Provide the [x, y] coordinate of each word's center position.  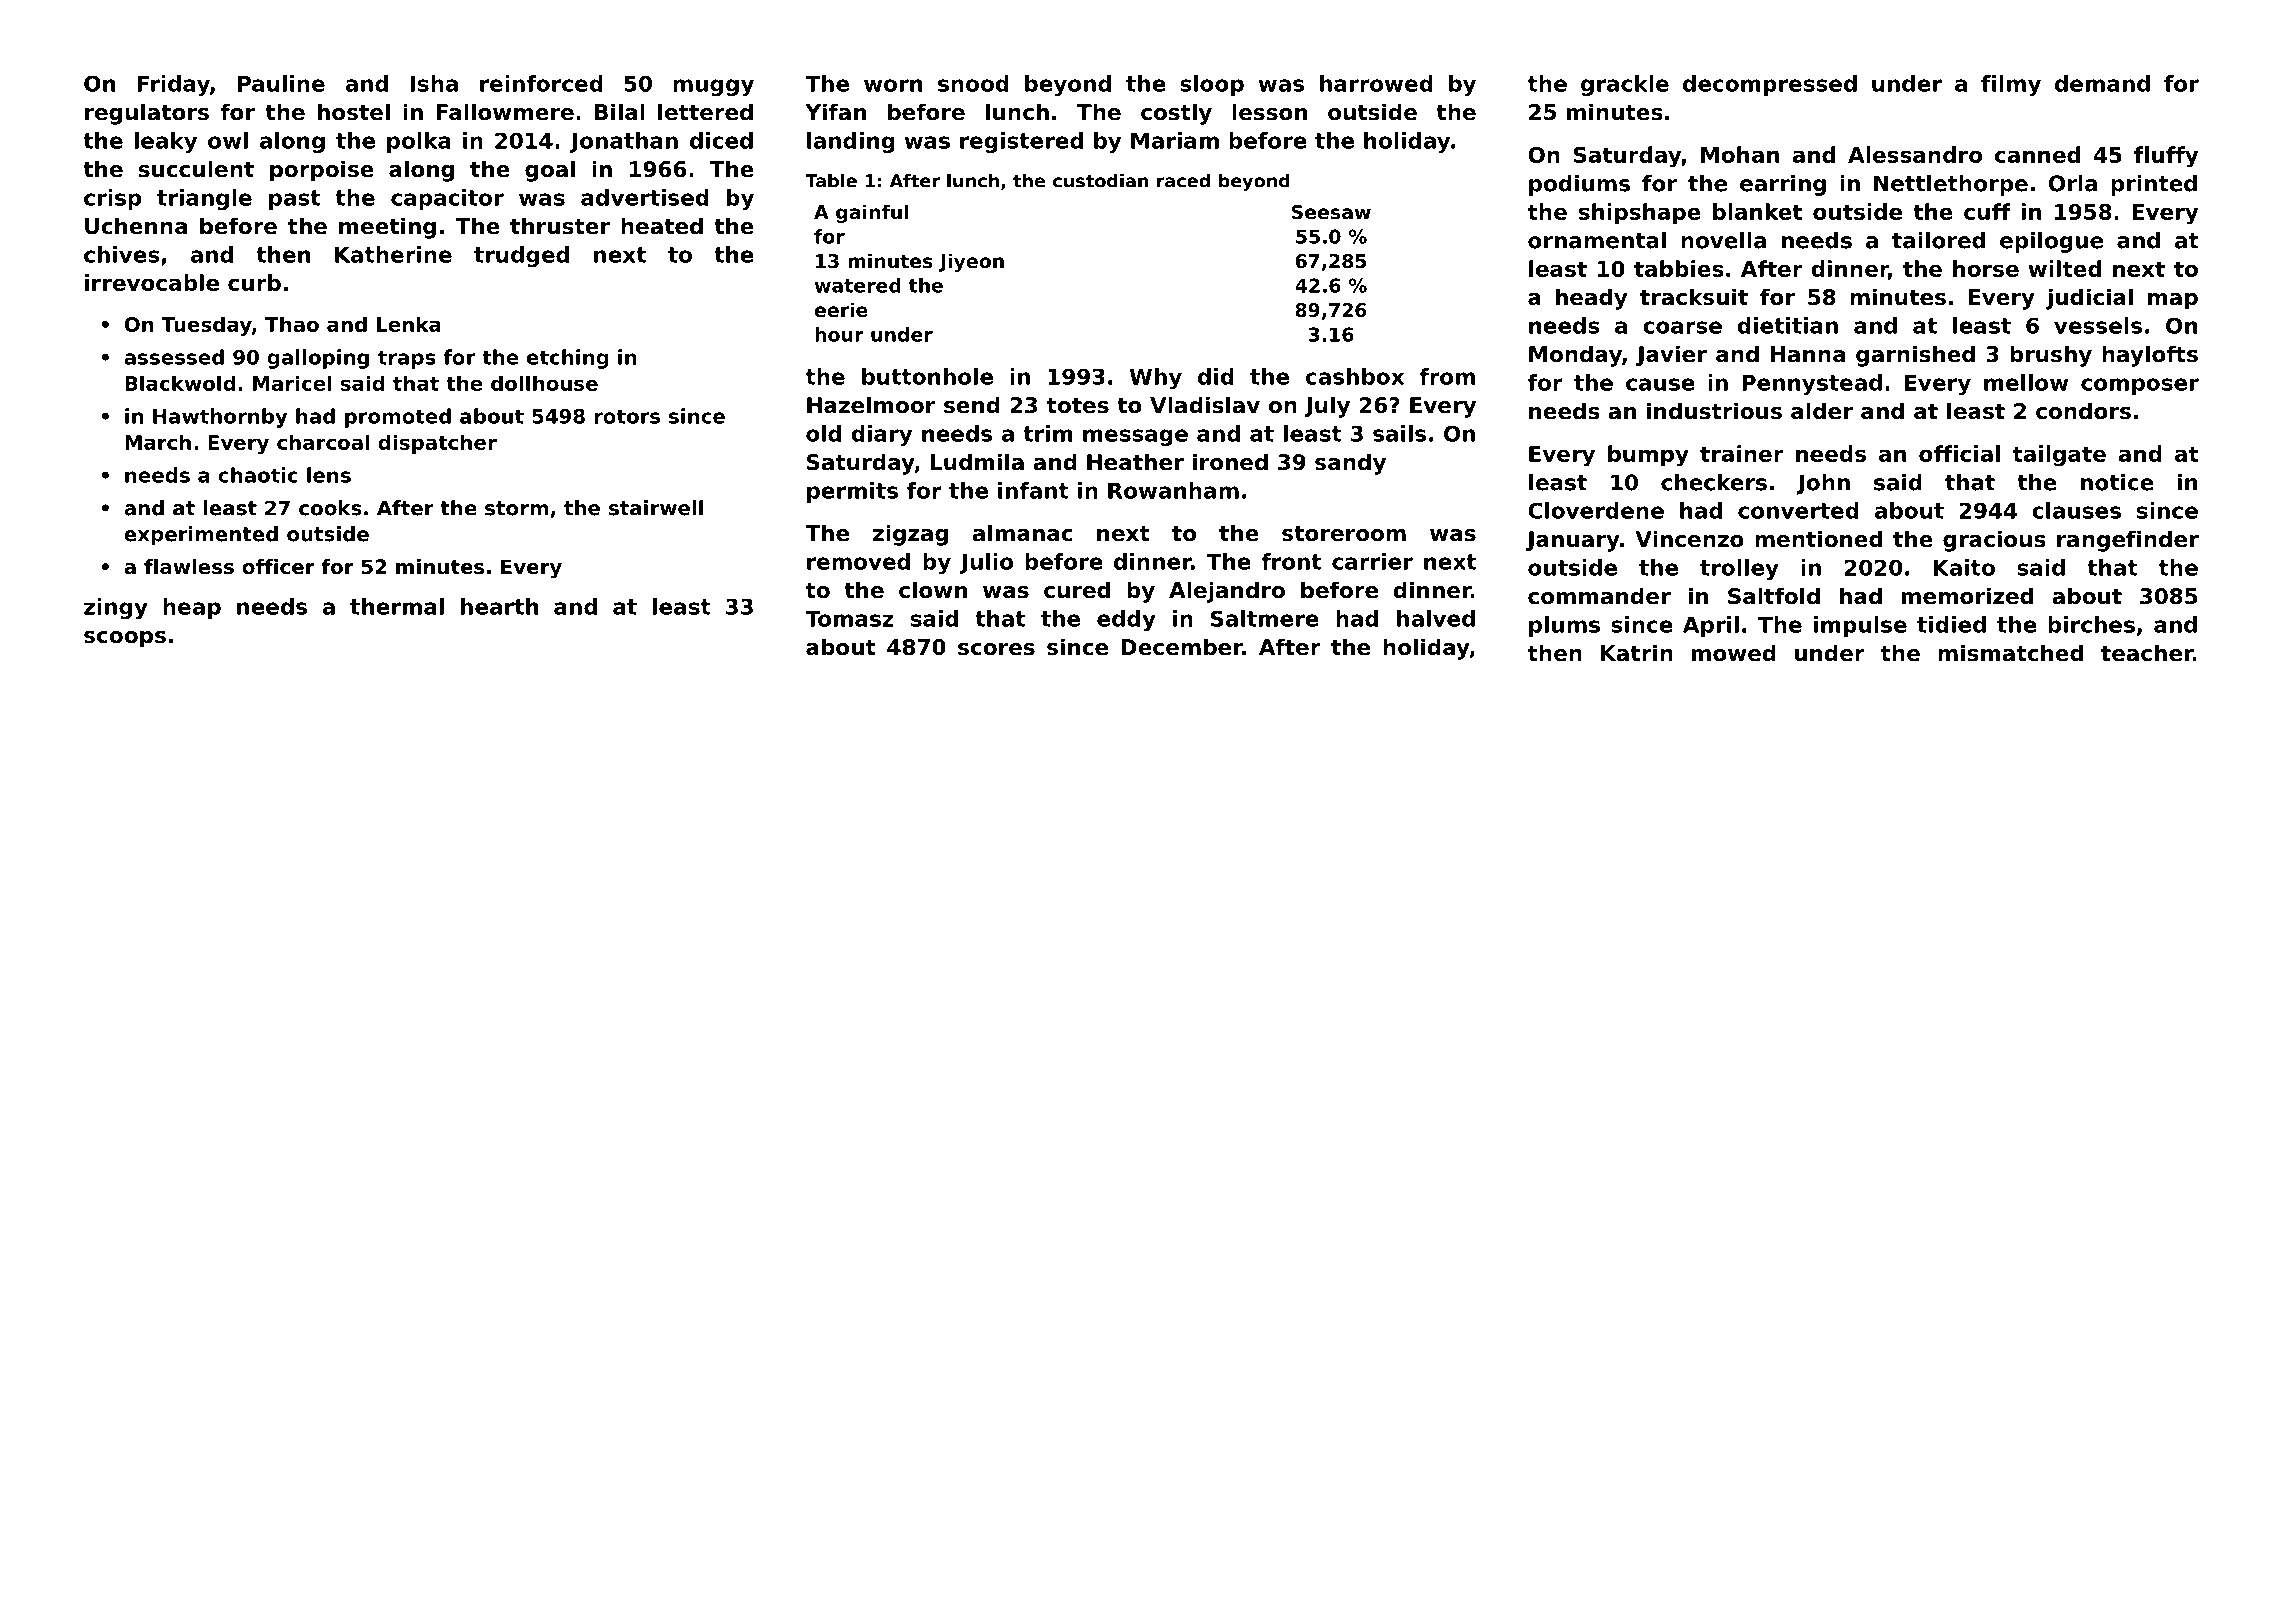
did [1216, 376]
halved [1436, 618]
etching [568, 359]
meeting [387, 228]
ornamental [1597, 240]
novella [1723, 240]
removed [858, 561]
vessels [2098, 325]
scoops [125, 639]
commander [1599, 596]
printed [2154, 185]
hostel [354, 112]
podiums [1579, 185]
